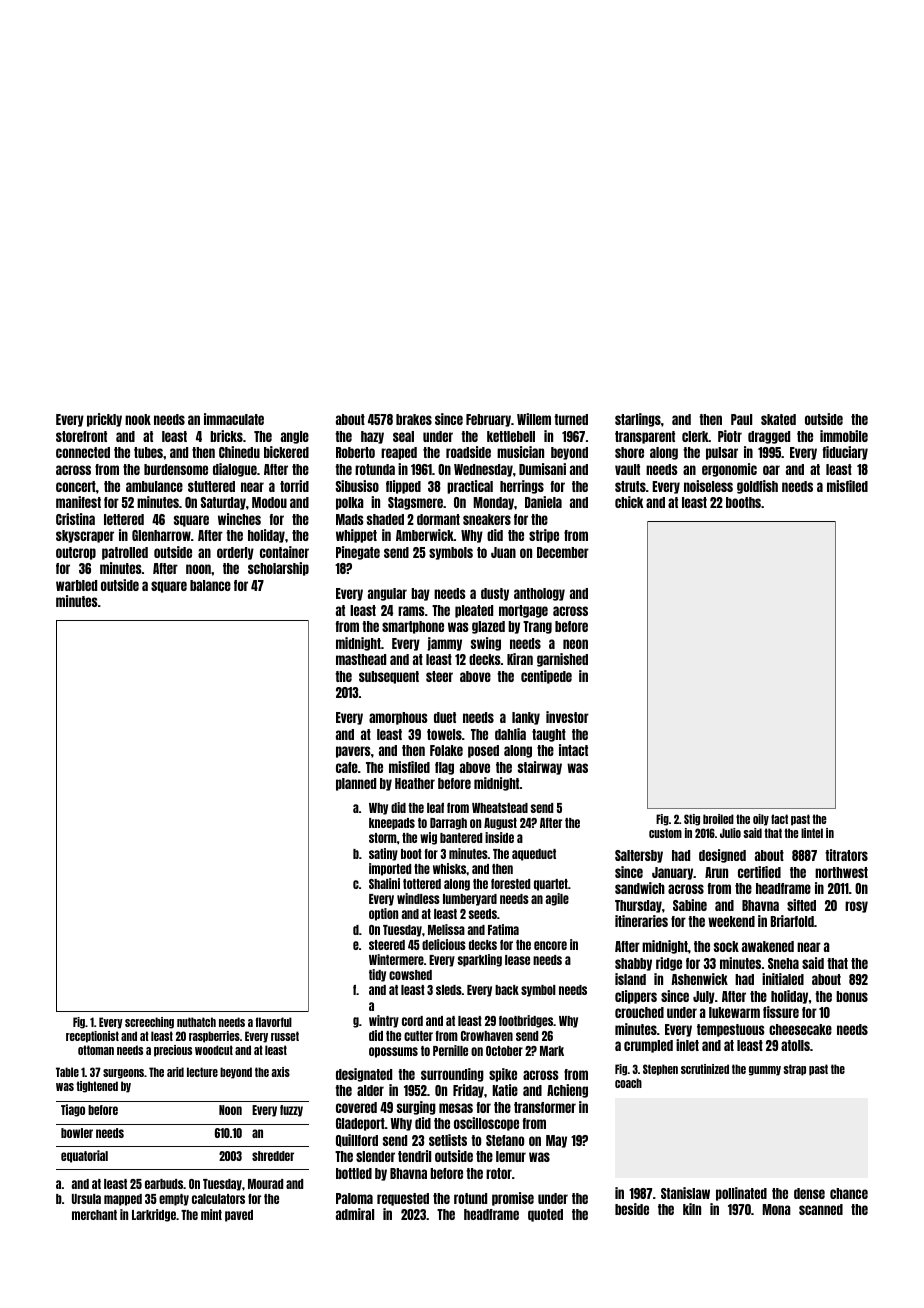 This screenshot has height=1308, width=924. I want to click on storm, so click(383, 838).
